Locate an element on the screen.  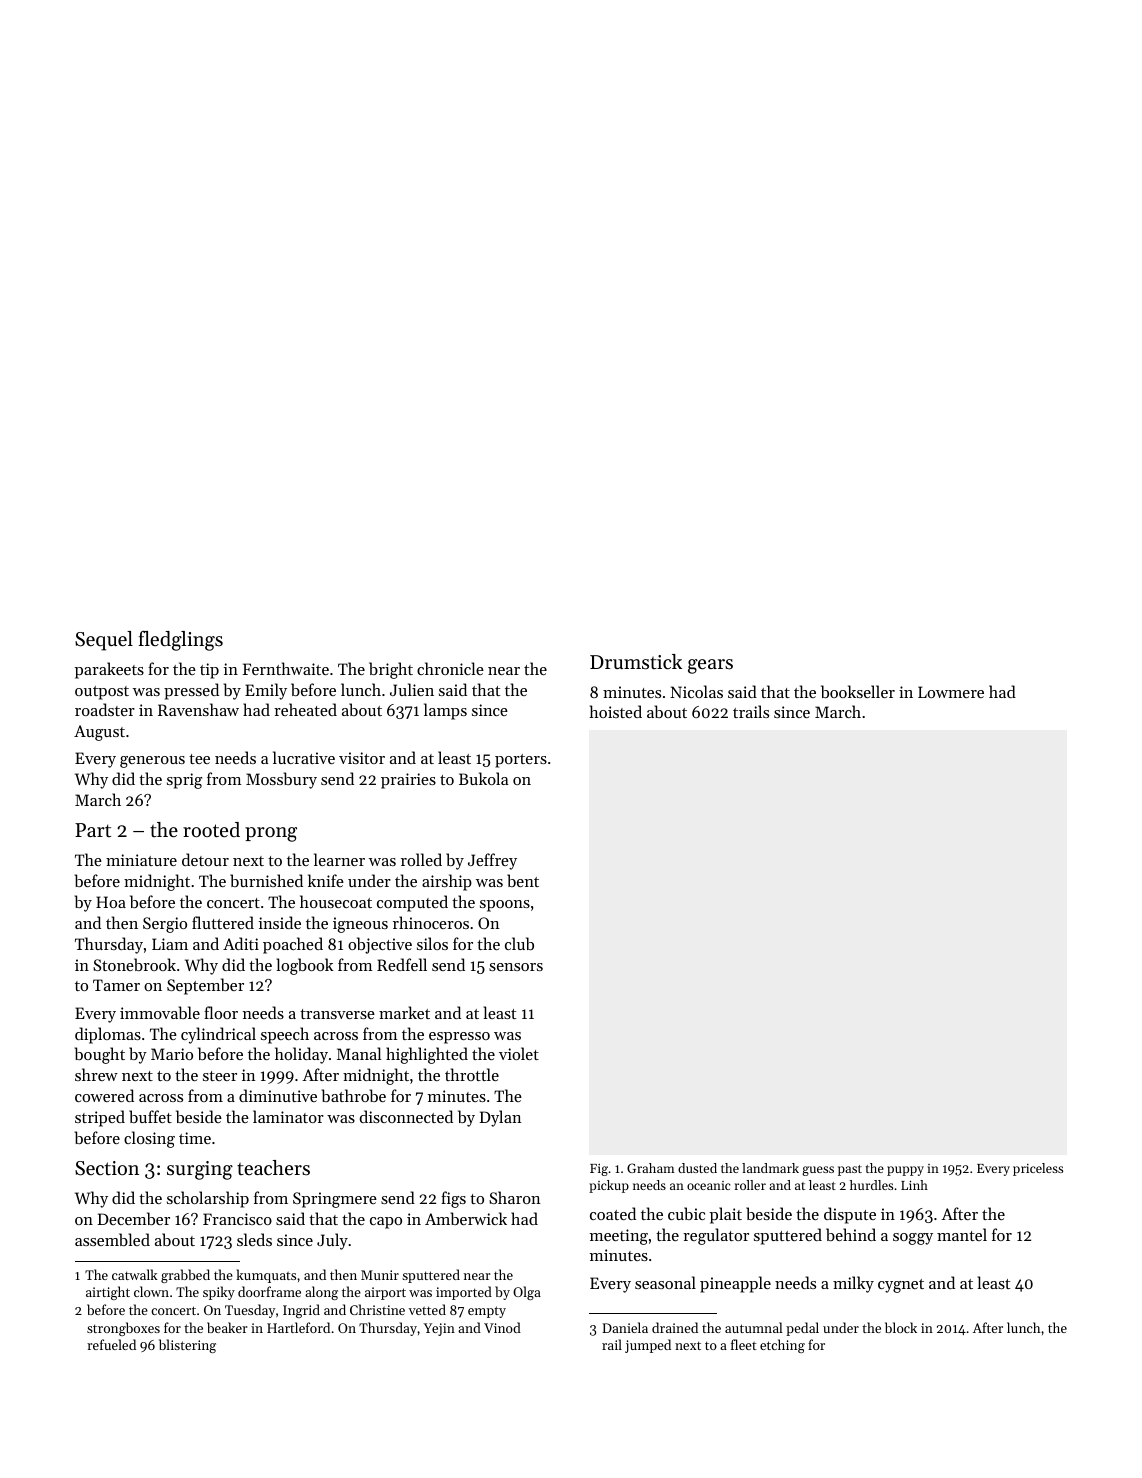
Lowmere is located at coordinates (951, 692).
